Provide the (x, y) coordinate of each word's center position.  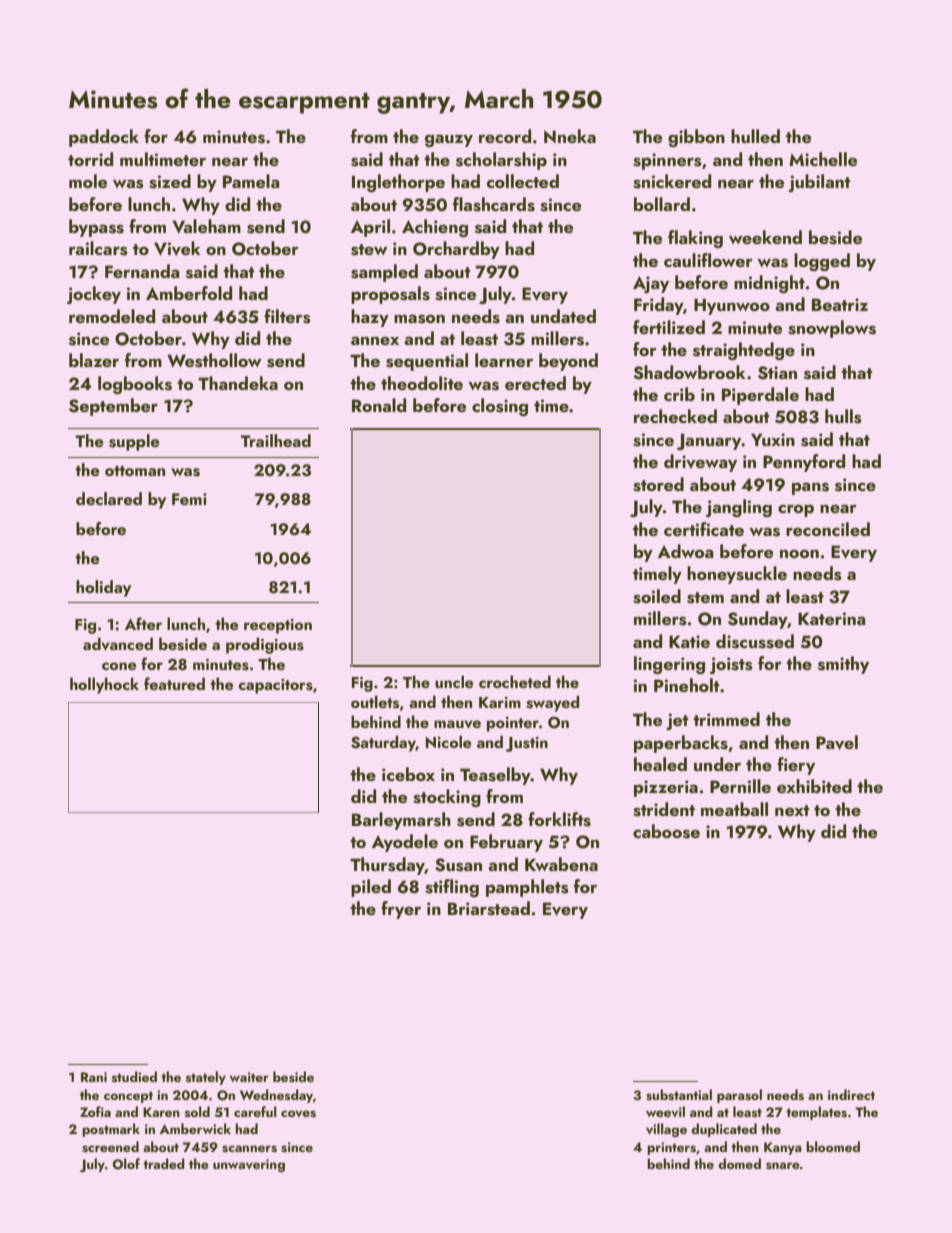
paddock (104, 138)
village (666, 1130)
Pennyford (804, 463)
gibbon (696, 138)
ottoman (135, 471)
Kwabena (561, 864)
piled (371, 888)
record (505, 136)
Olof (126, 1164)
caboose (666, 831)
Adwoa (685, 551)
